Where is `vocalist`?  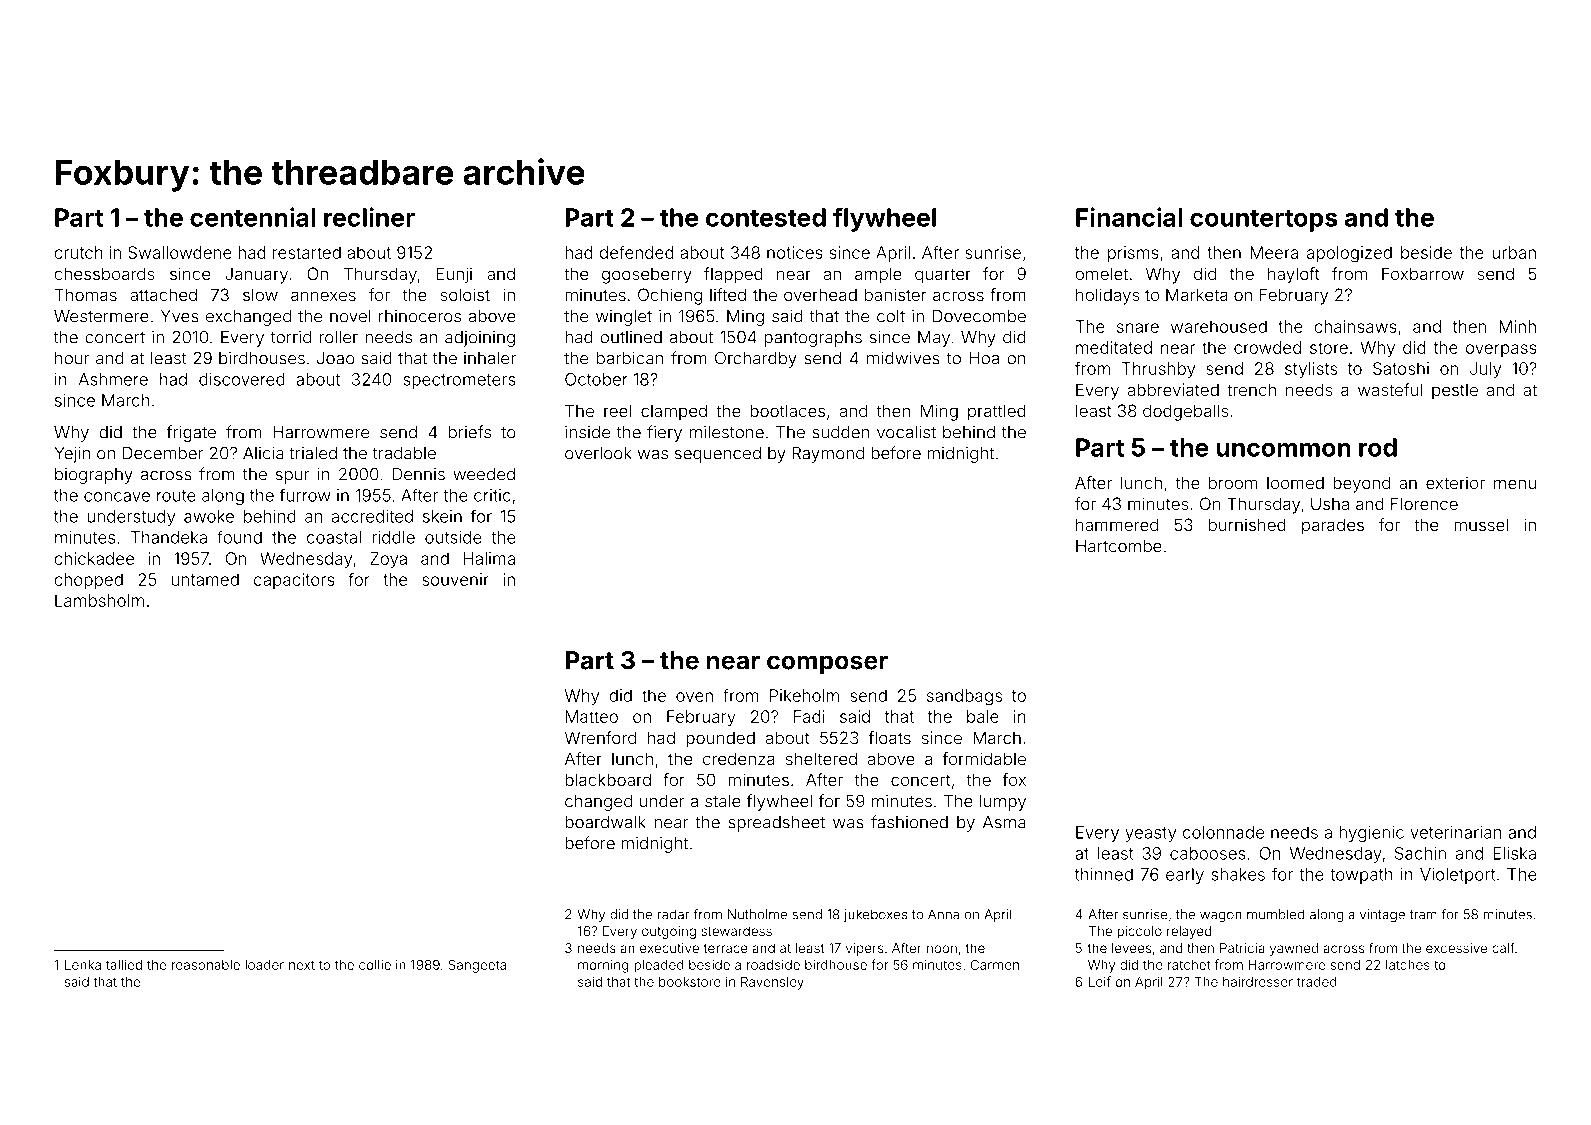 vocalist is located at coordinates (906, 432).
